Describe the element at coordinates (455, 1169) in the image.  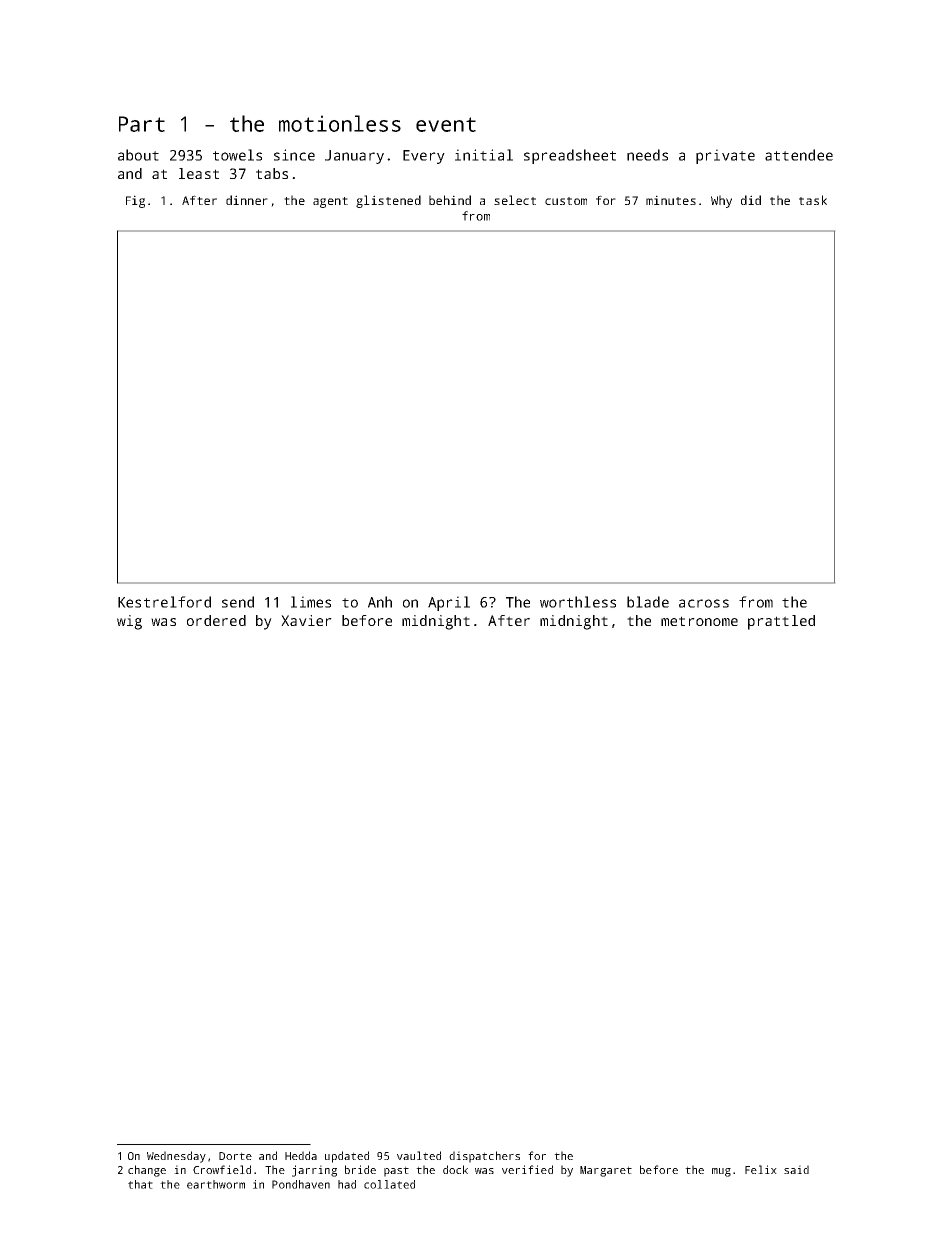
I see `dock` at that location.
